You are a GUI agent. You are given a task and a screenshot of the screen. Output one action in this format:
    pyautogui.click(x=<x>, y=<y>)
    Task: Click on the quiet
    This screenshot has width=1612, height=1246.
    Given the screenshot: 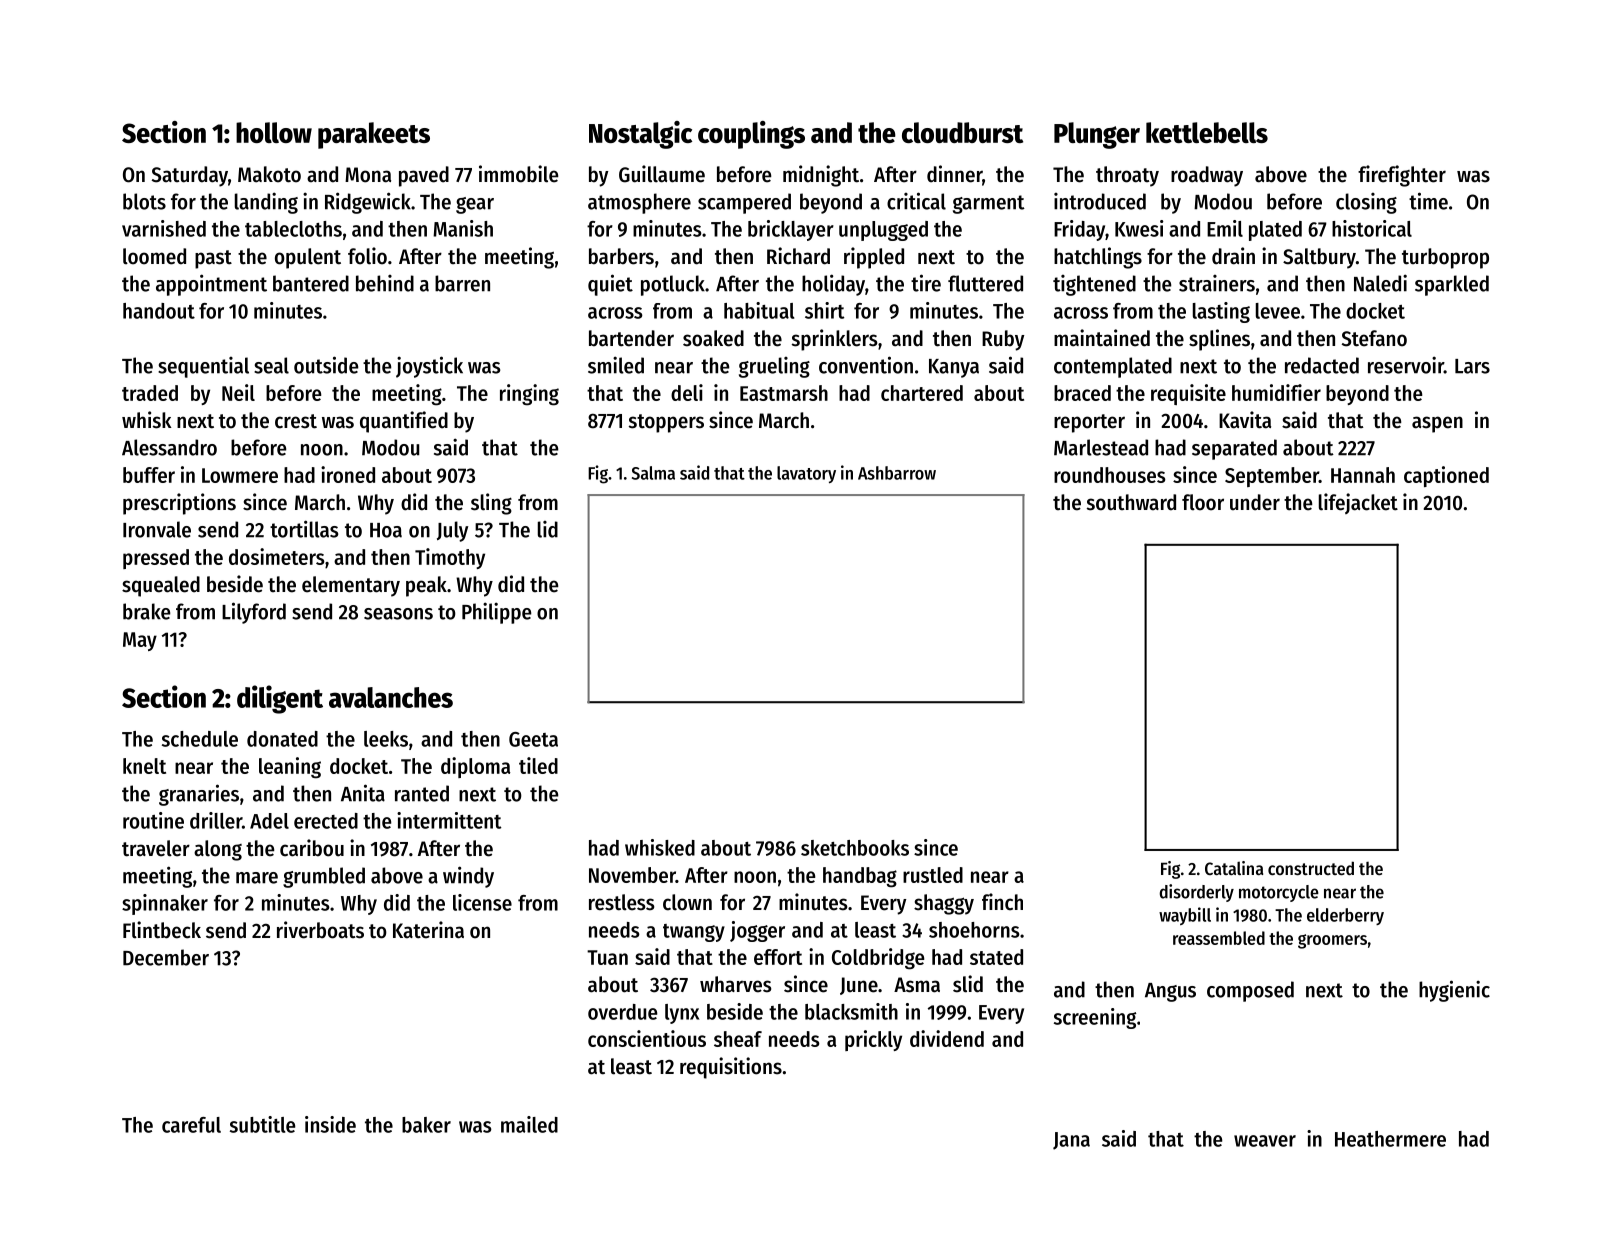 What is the action you would take?
    pyautogui.click(x=610, y=285)
